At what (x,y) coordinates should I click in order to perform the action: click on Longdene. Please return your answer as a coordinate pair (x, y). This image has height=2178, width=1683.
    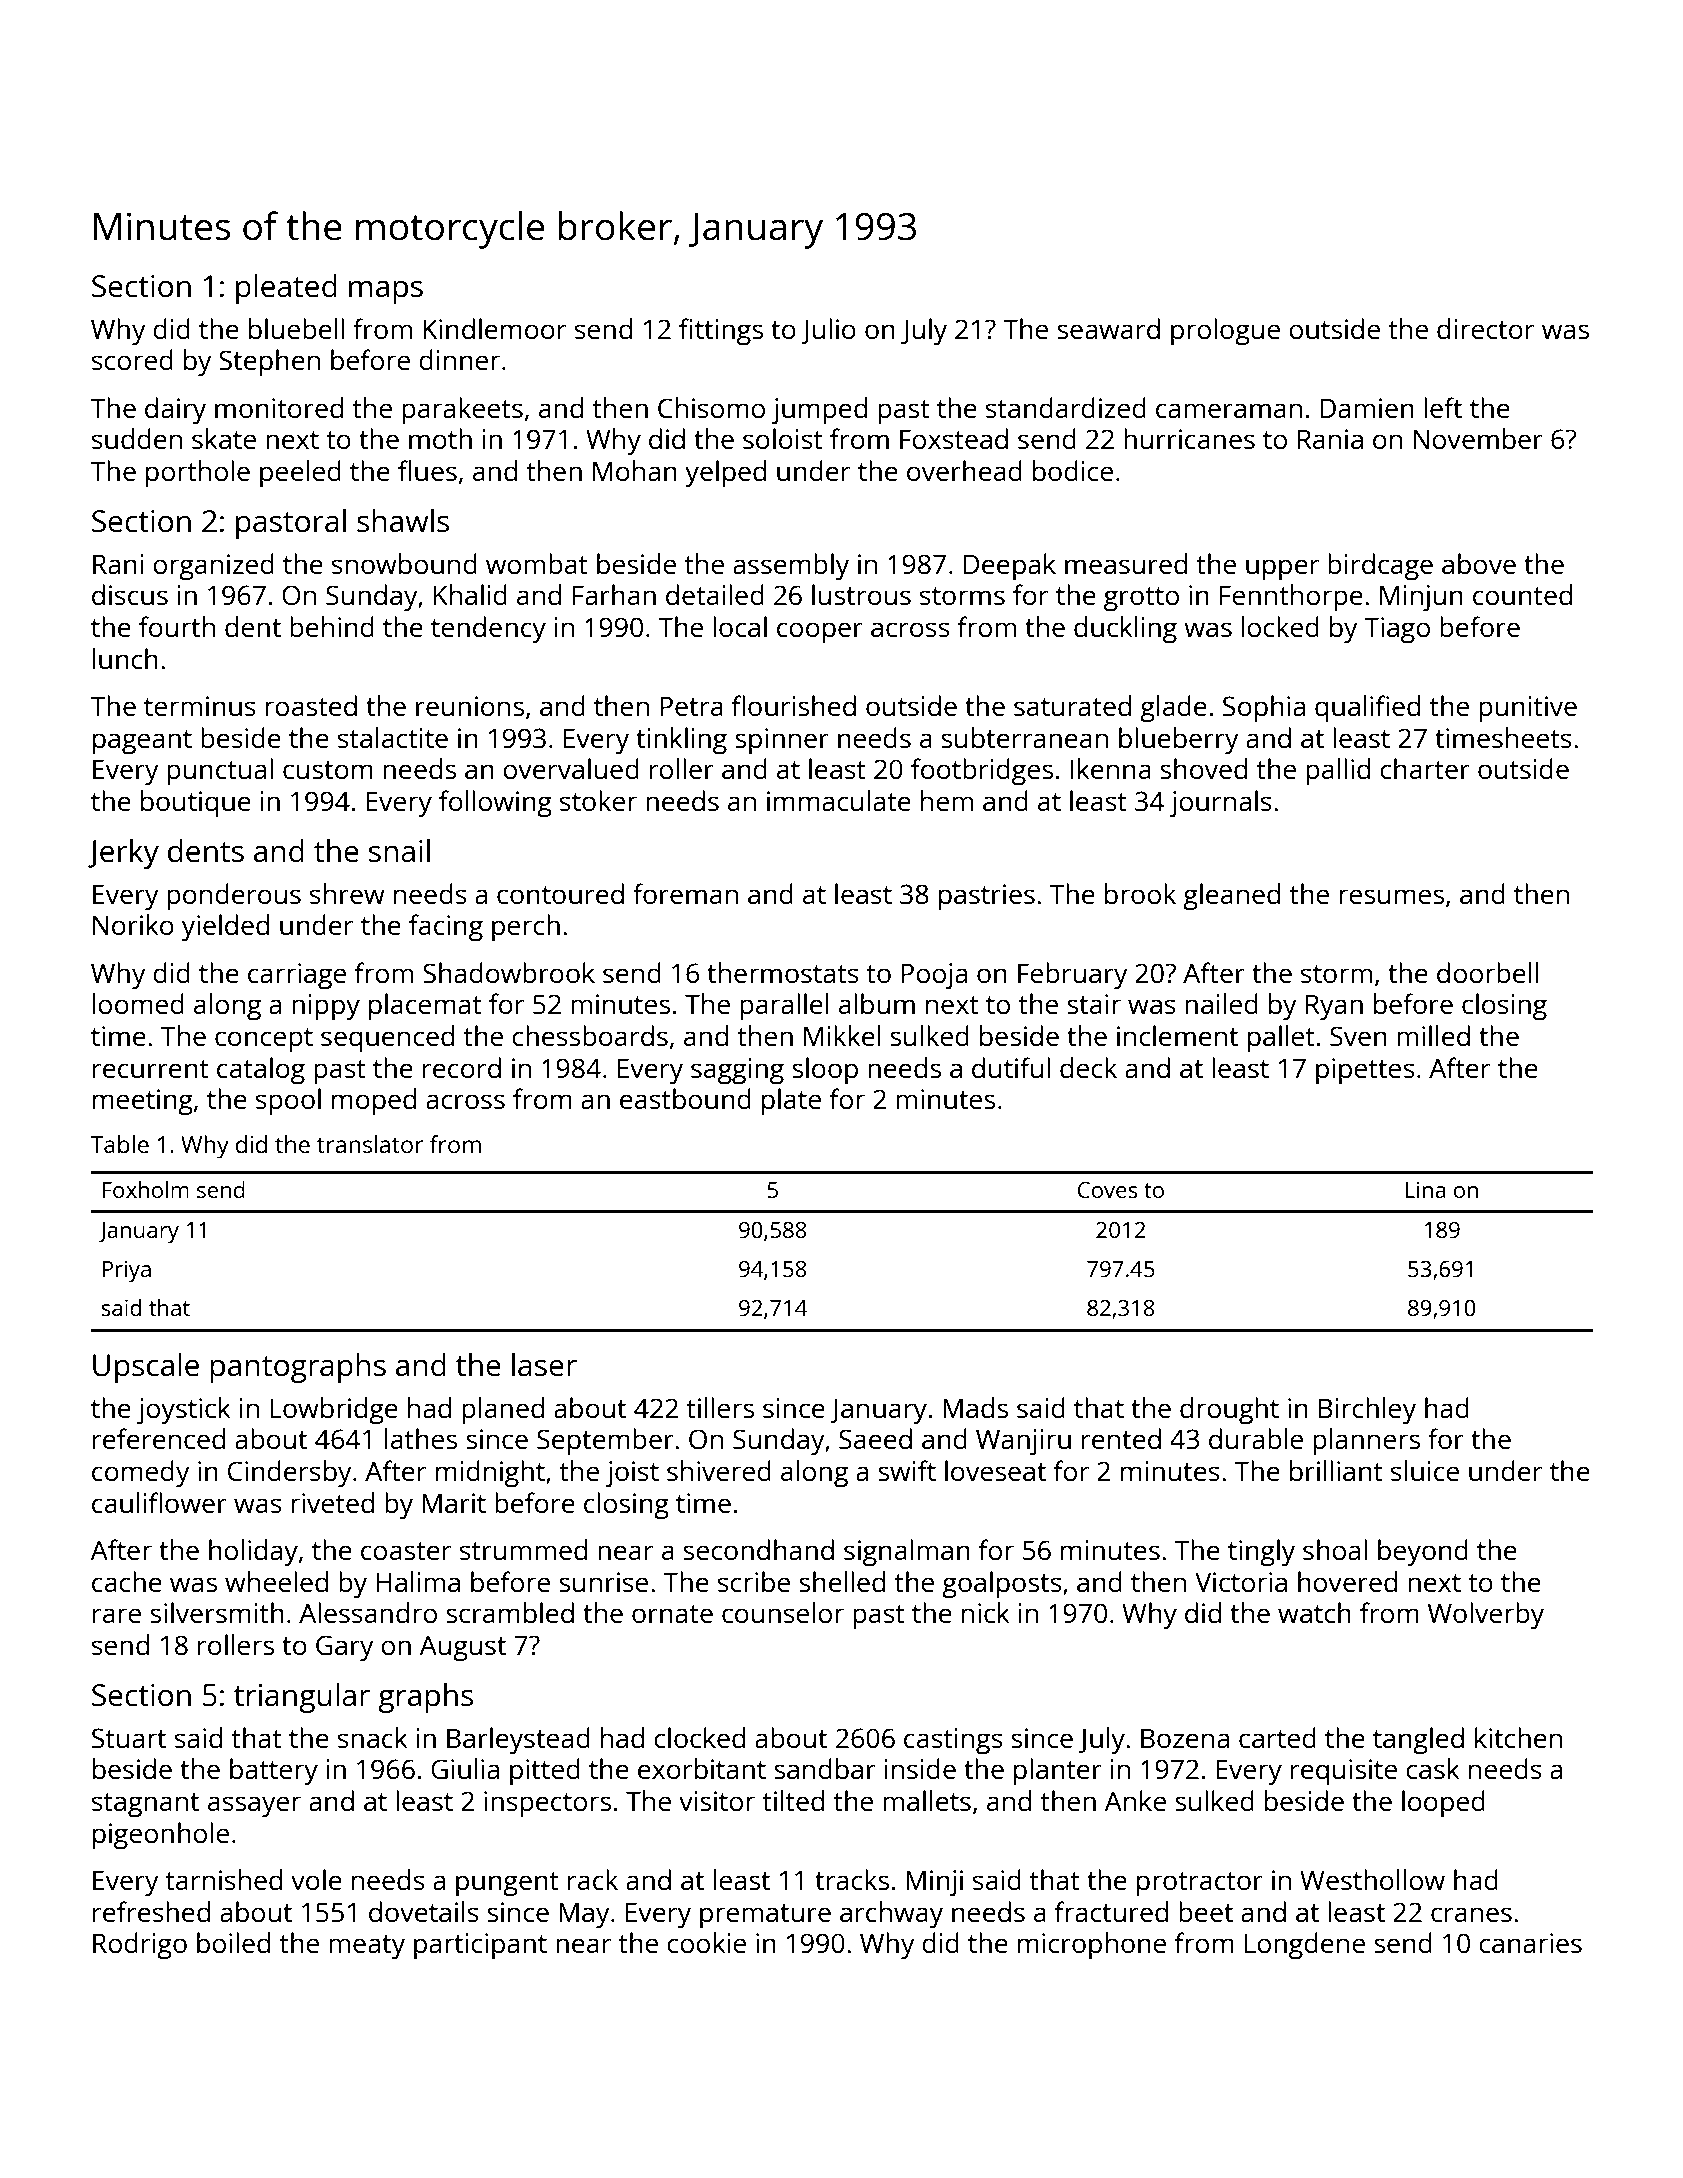
    Looking at the image, I should click on (1305, 1946).
